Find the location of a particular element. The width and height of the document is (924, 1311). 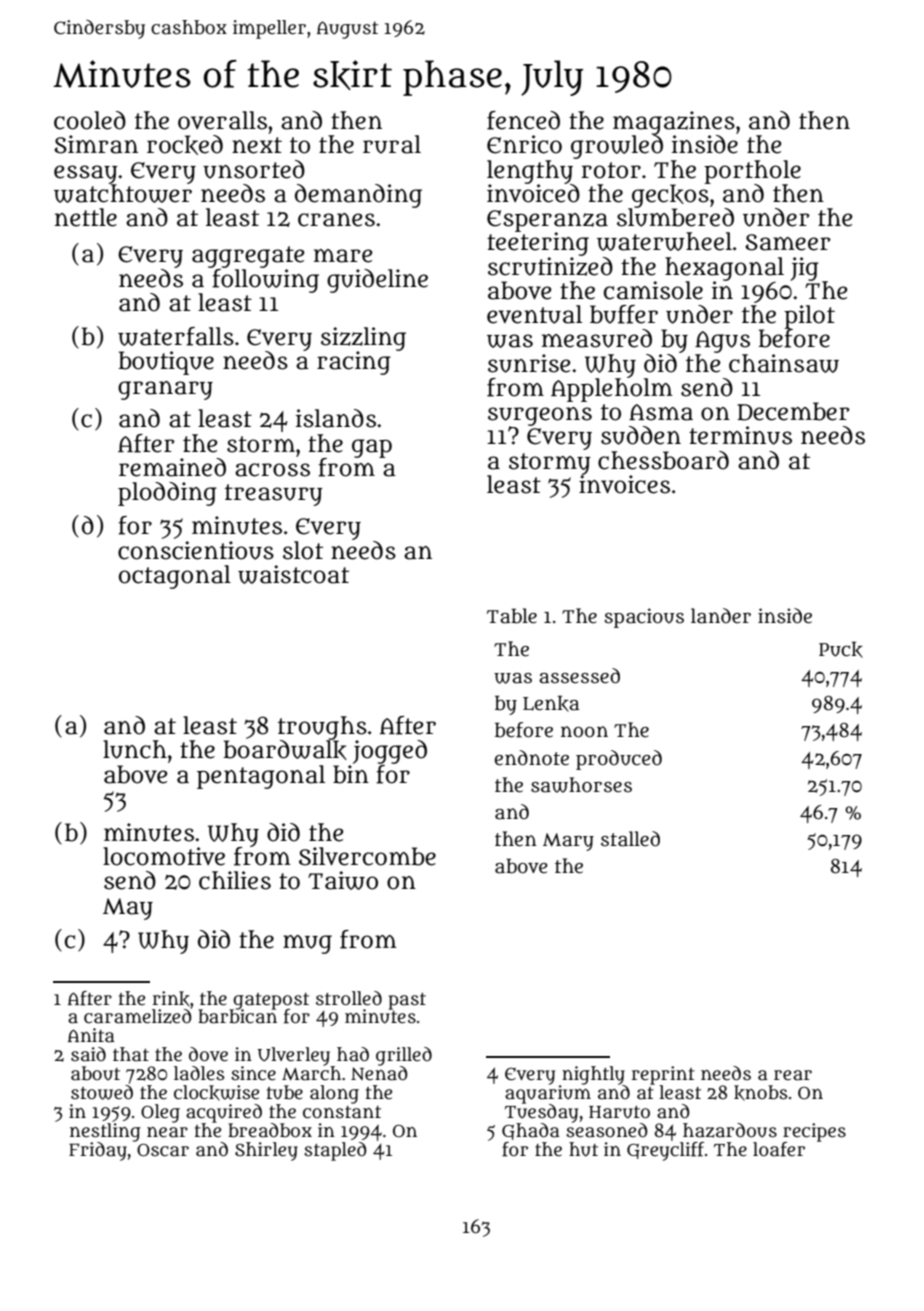

said is located at coordinates (88, 1054).
